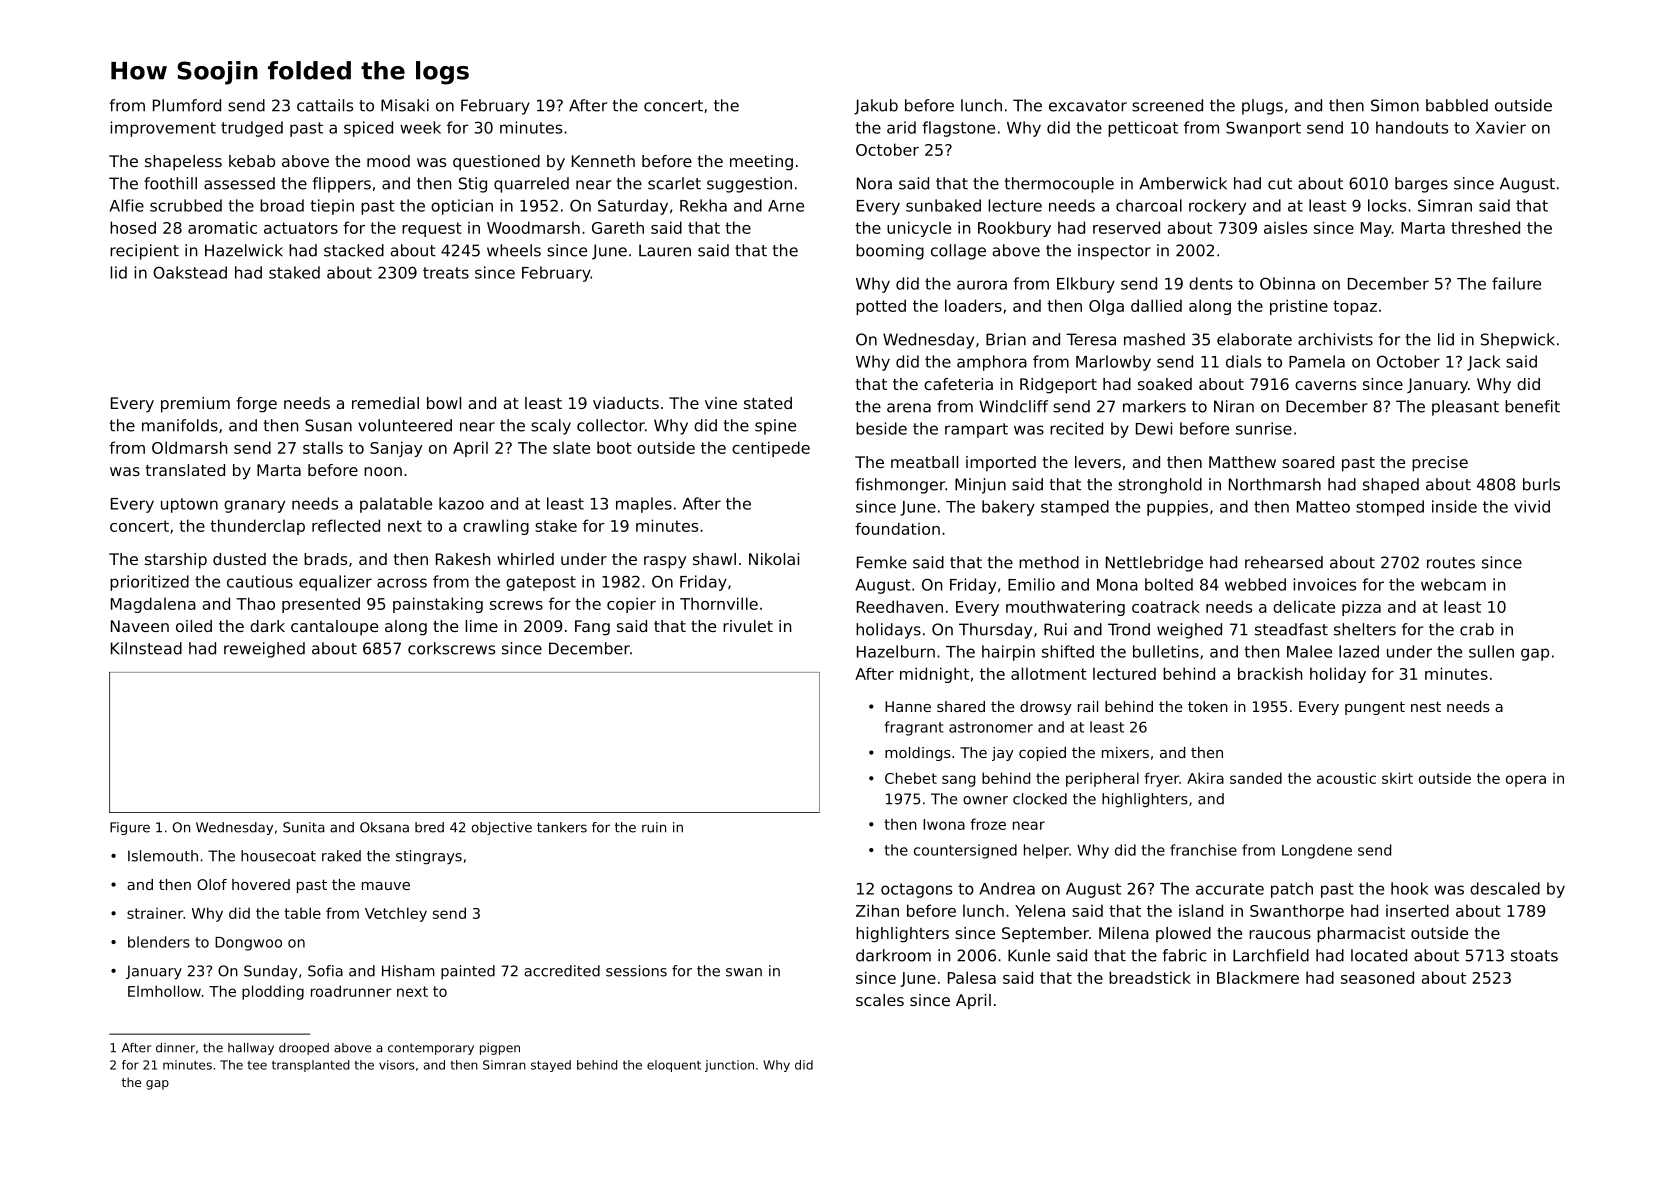  Describe the element at coordinates (729, 1066) in the page. I see `junction` at that location.
